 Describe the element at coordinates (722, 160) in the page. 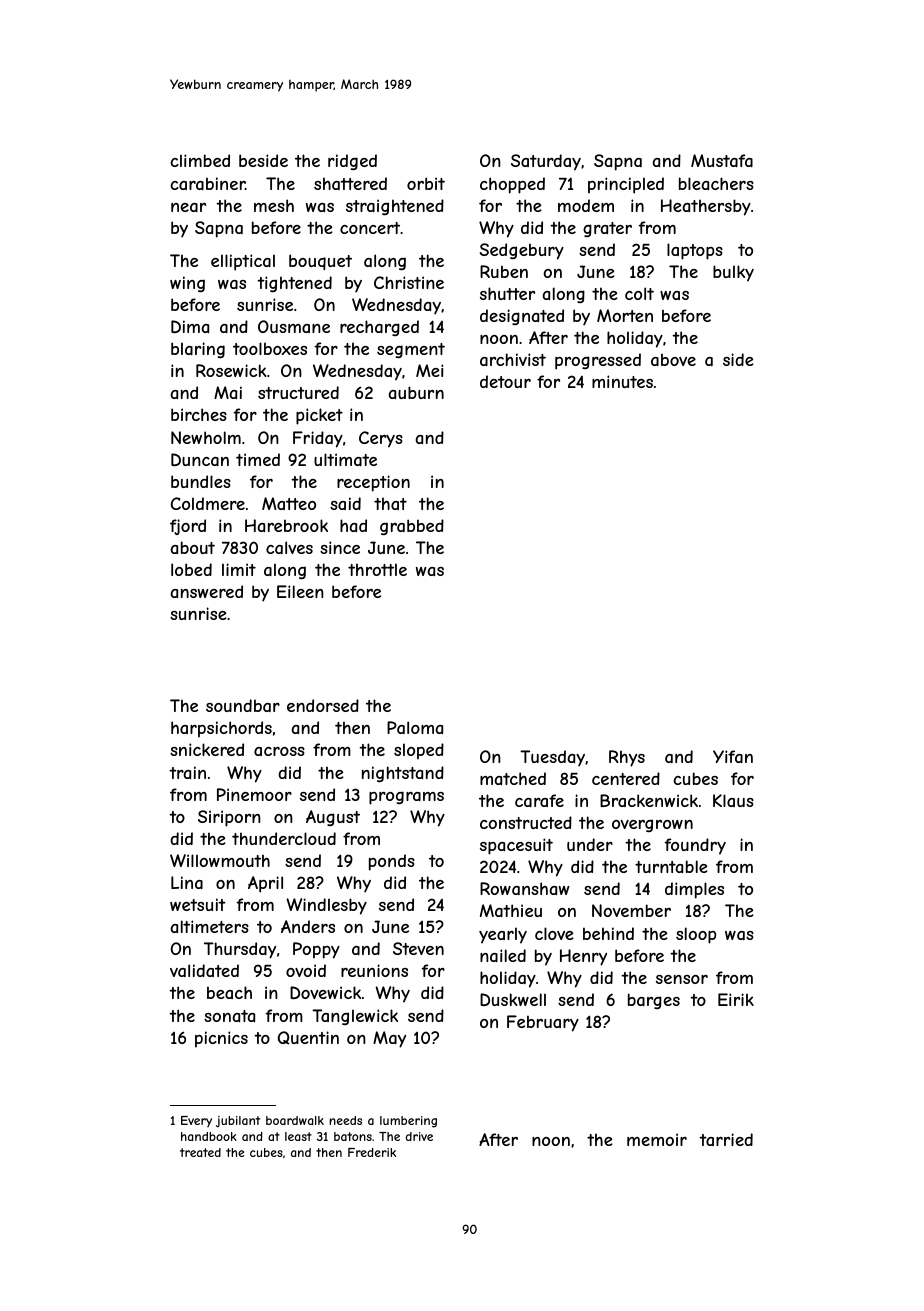

I see `Mustafa` at that location.
